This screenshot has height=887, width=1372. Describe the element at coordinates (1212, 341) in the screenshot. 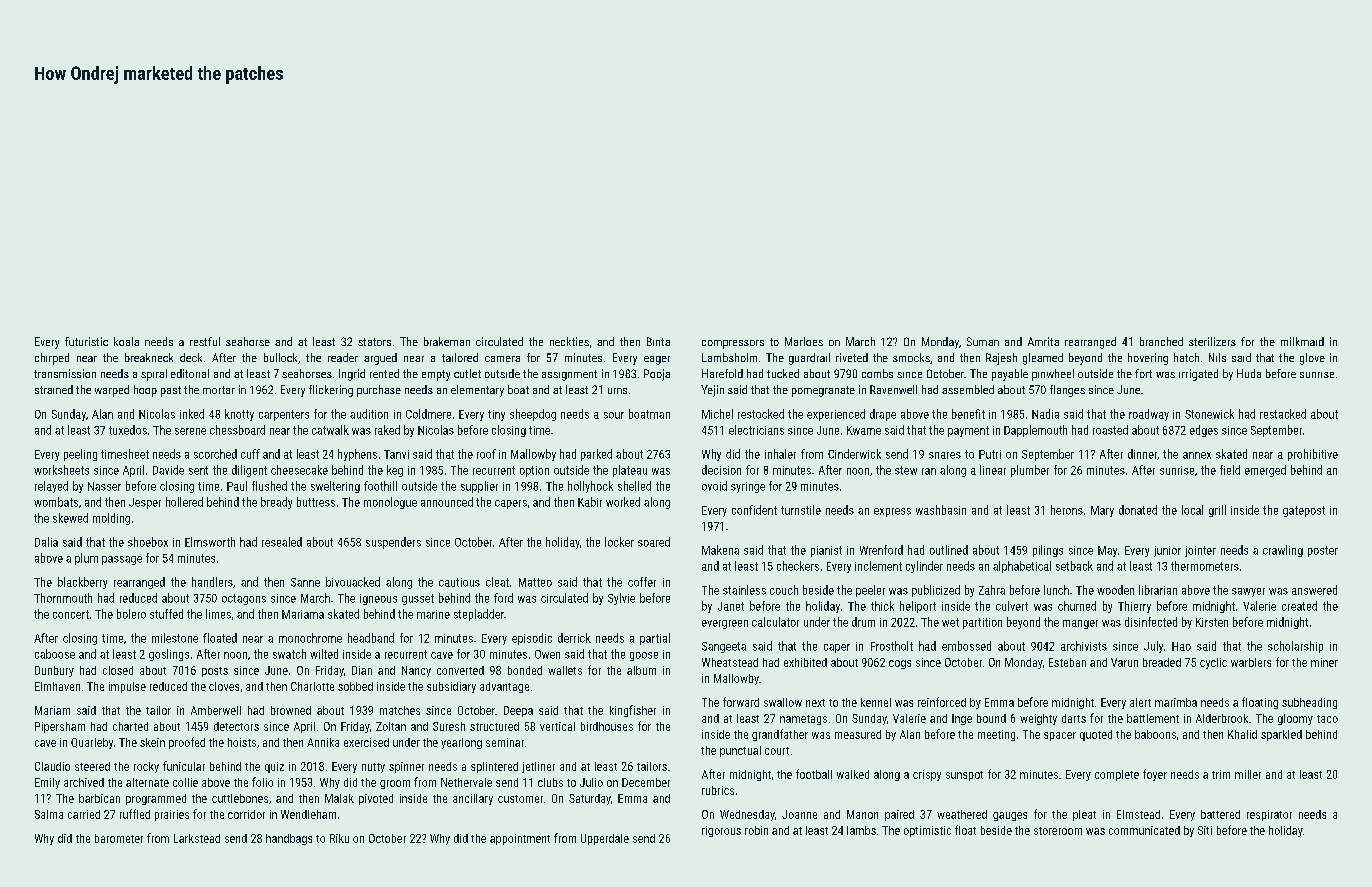

I see `sterilizers` at that location.
